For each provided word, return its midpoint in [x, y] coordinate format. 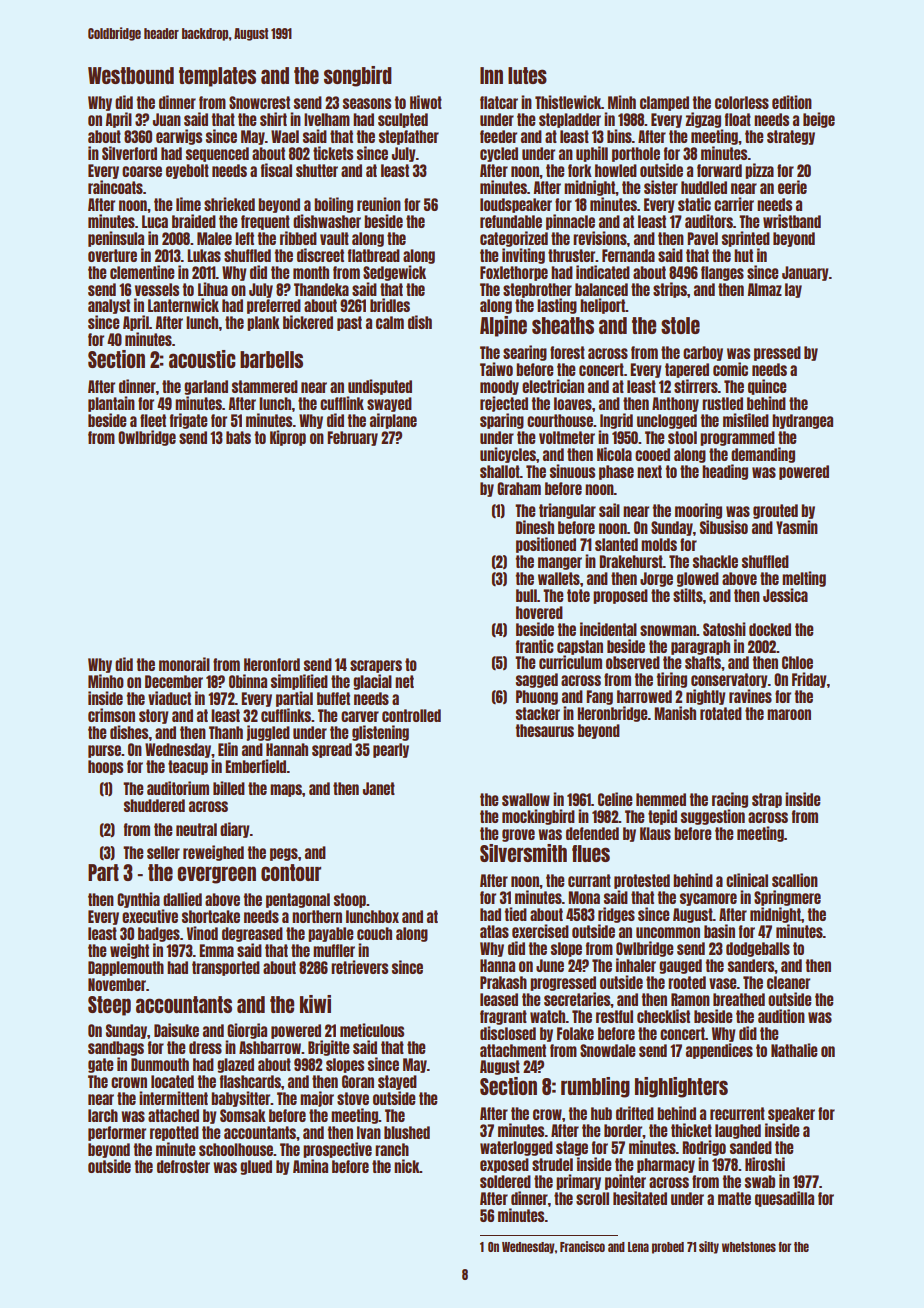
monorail [184, 664]
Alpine [503, 326]
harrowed [644, 696]
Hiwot [426, 102]
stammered [265, 386]
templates [217, 77]
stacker [538, 713]
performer [117, 1133]
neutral [196, 829]
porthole [636, 154]
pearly [391, 750]
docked [770, 629]
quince [767, 387]
